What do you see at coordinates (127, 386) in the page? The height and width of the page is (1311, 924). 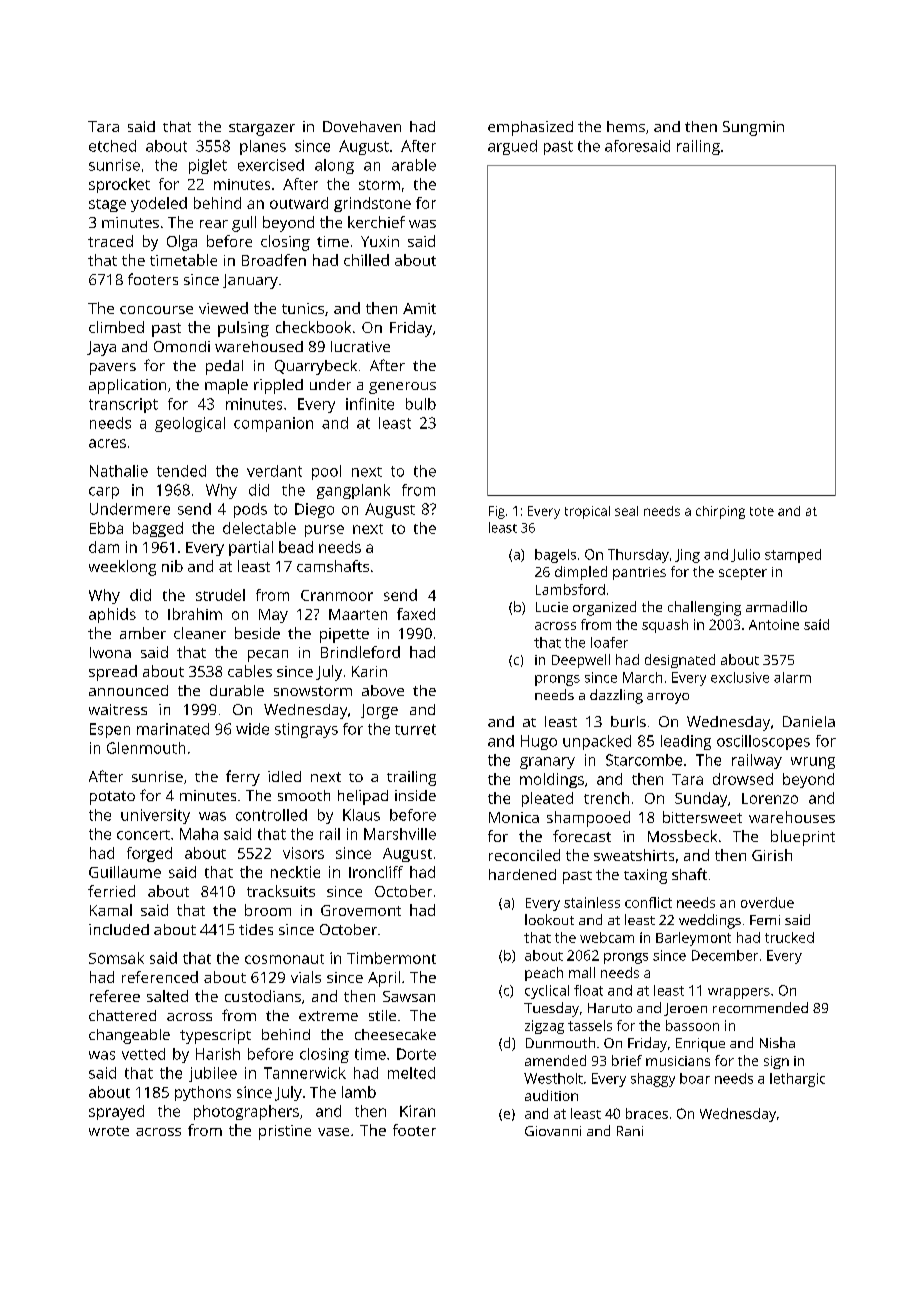 I see `application` at bounding box center [127, 386].
